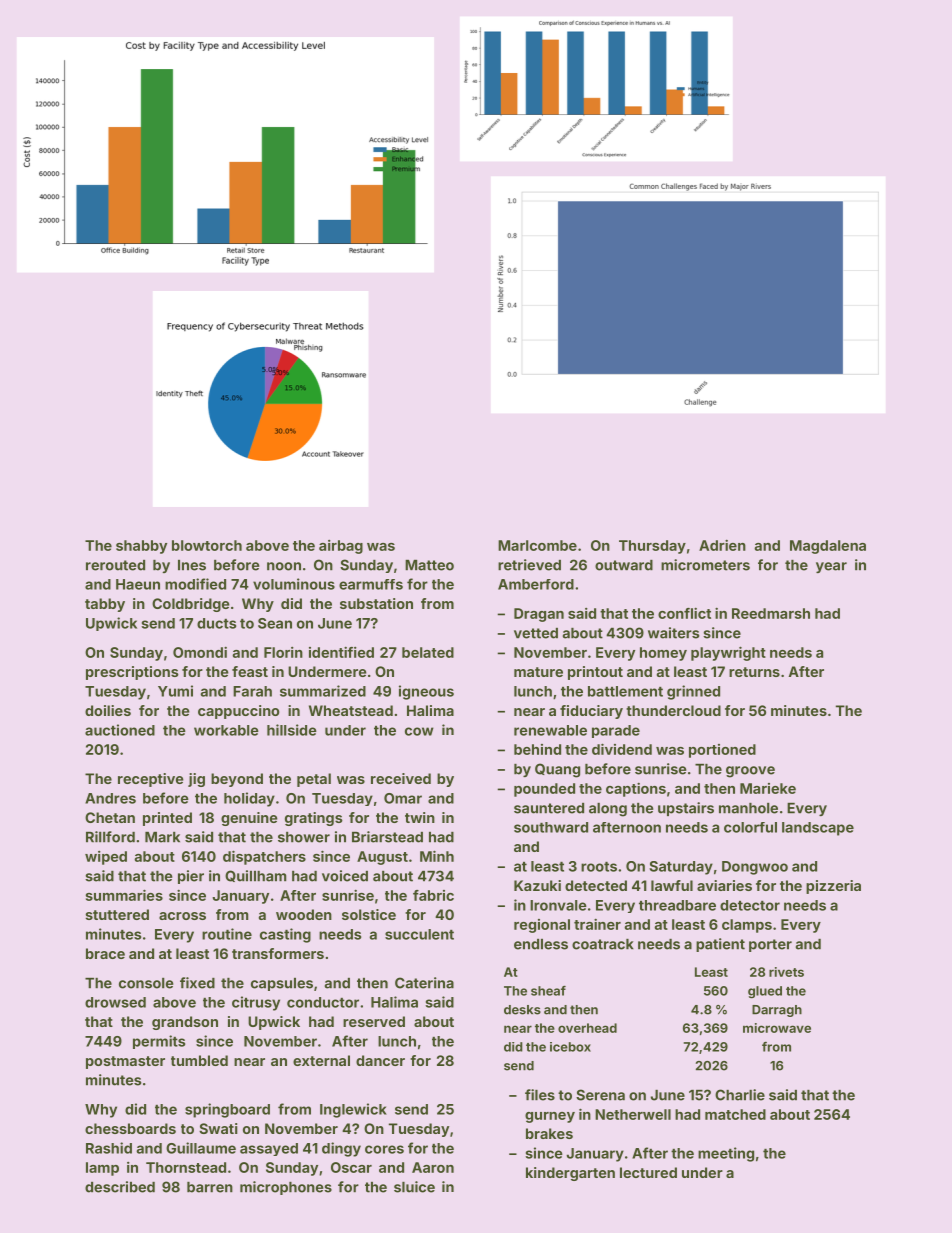 Image resolution: width=952 pixels, height=1233 pixels. Describe the element at coordinates (210, 1187) in the screenshot. I see `barren` at that location.
